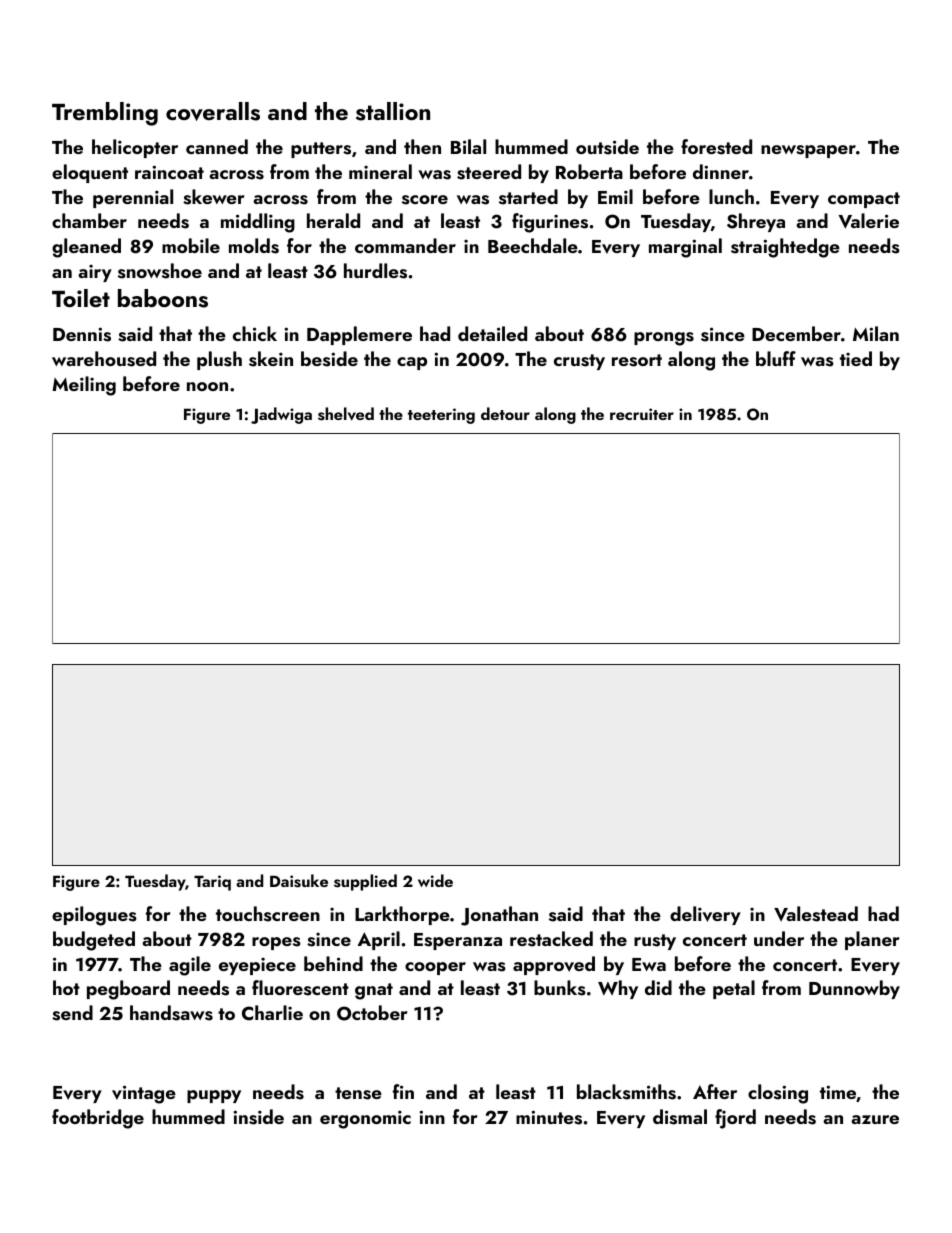  Describe the element at coordinates (346, 414) in the page. I see `shelved` at that location.
